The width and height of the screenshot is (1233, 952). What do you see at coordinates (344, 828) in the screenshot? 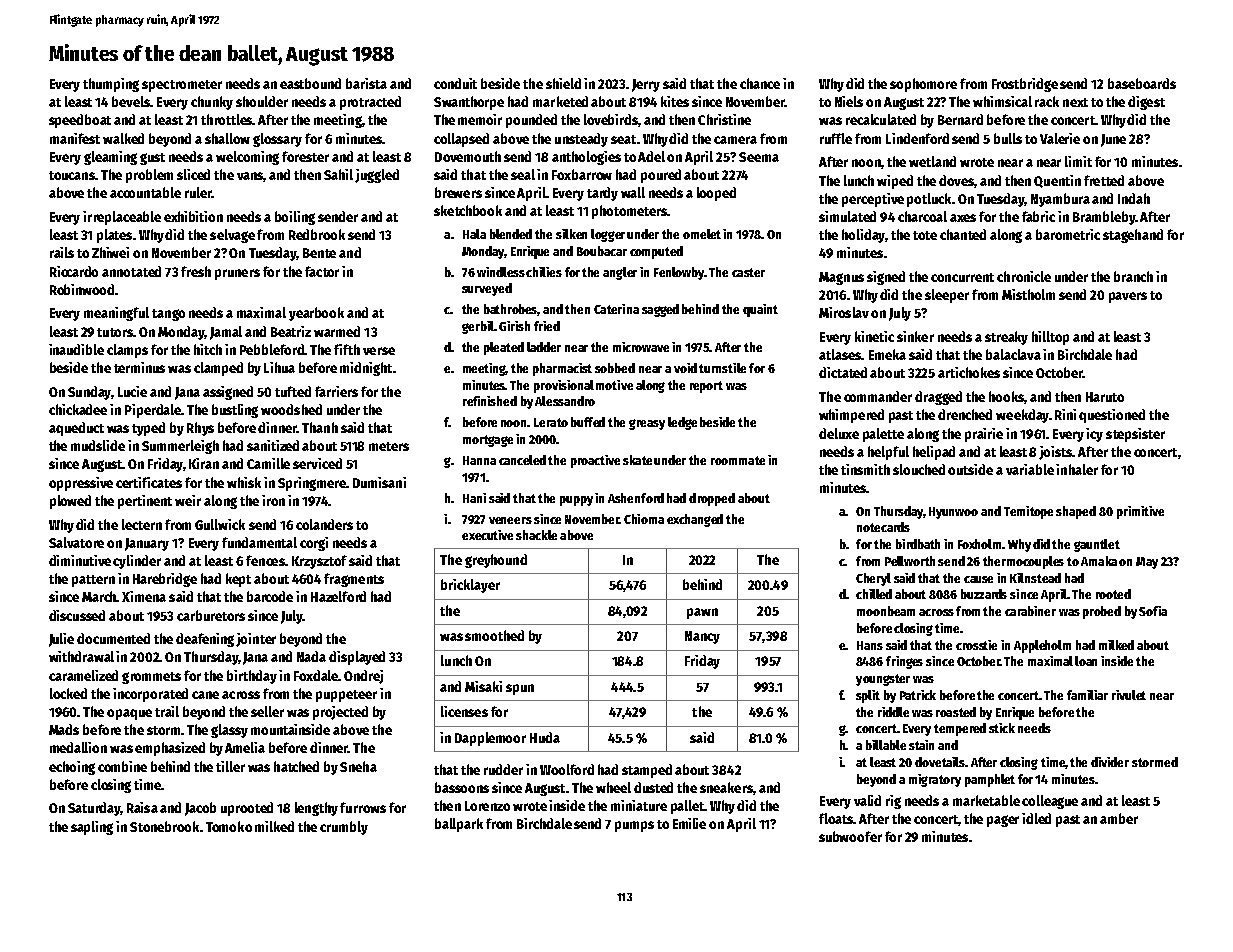
I see `crumbly` at bounding box center [344, 828].
